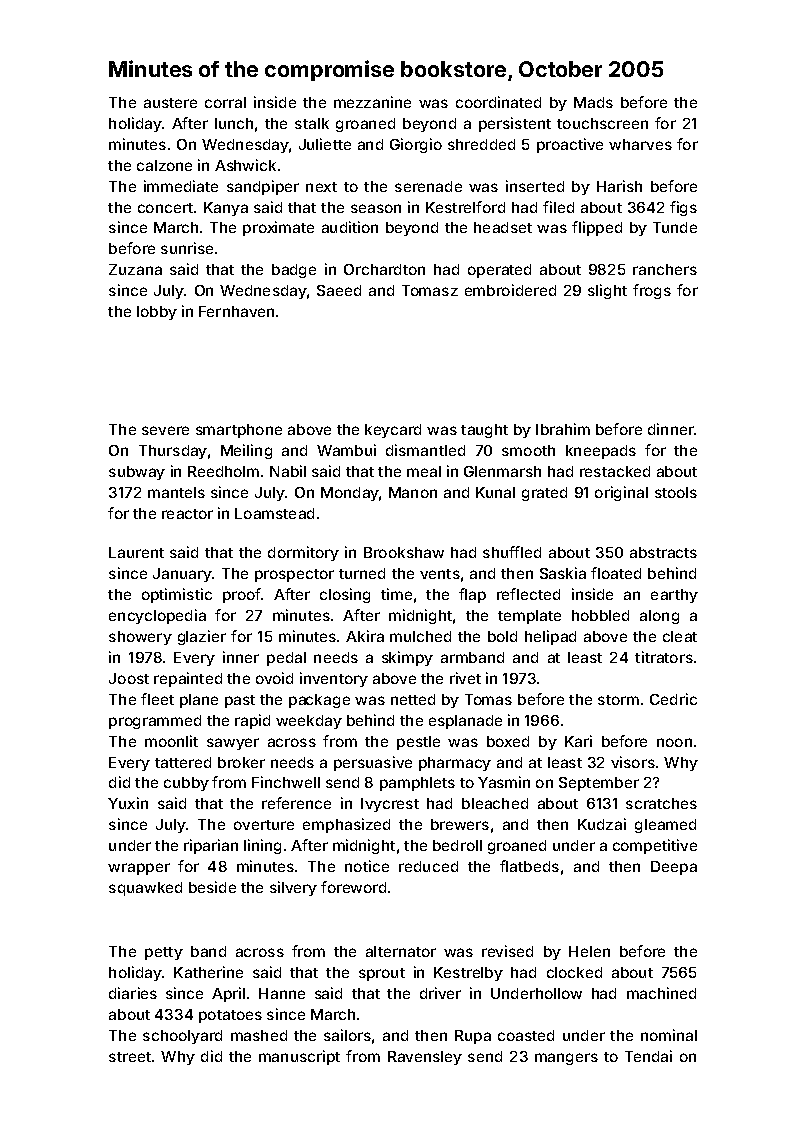 Image resolution: width=806 pixels, height=1144 pixels. What do you see at coordinates (170, 103) in the screenshot?
I see `austere` at bounding box center [170, 103].
